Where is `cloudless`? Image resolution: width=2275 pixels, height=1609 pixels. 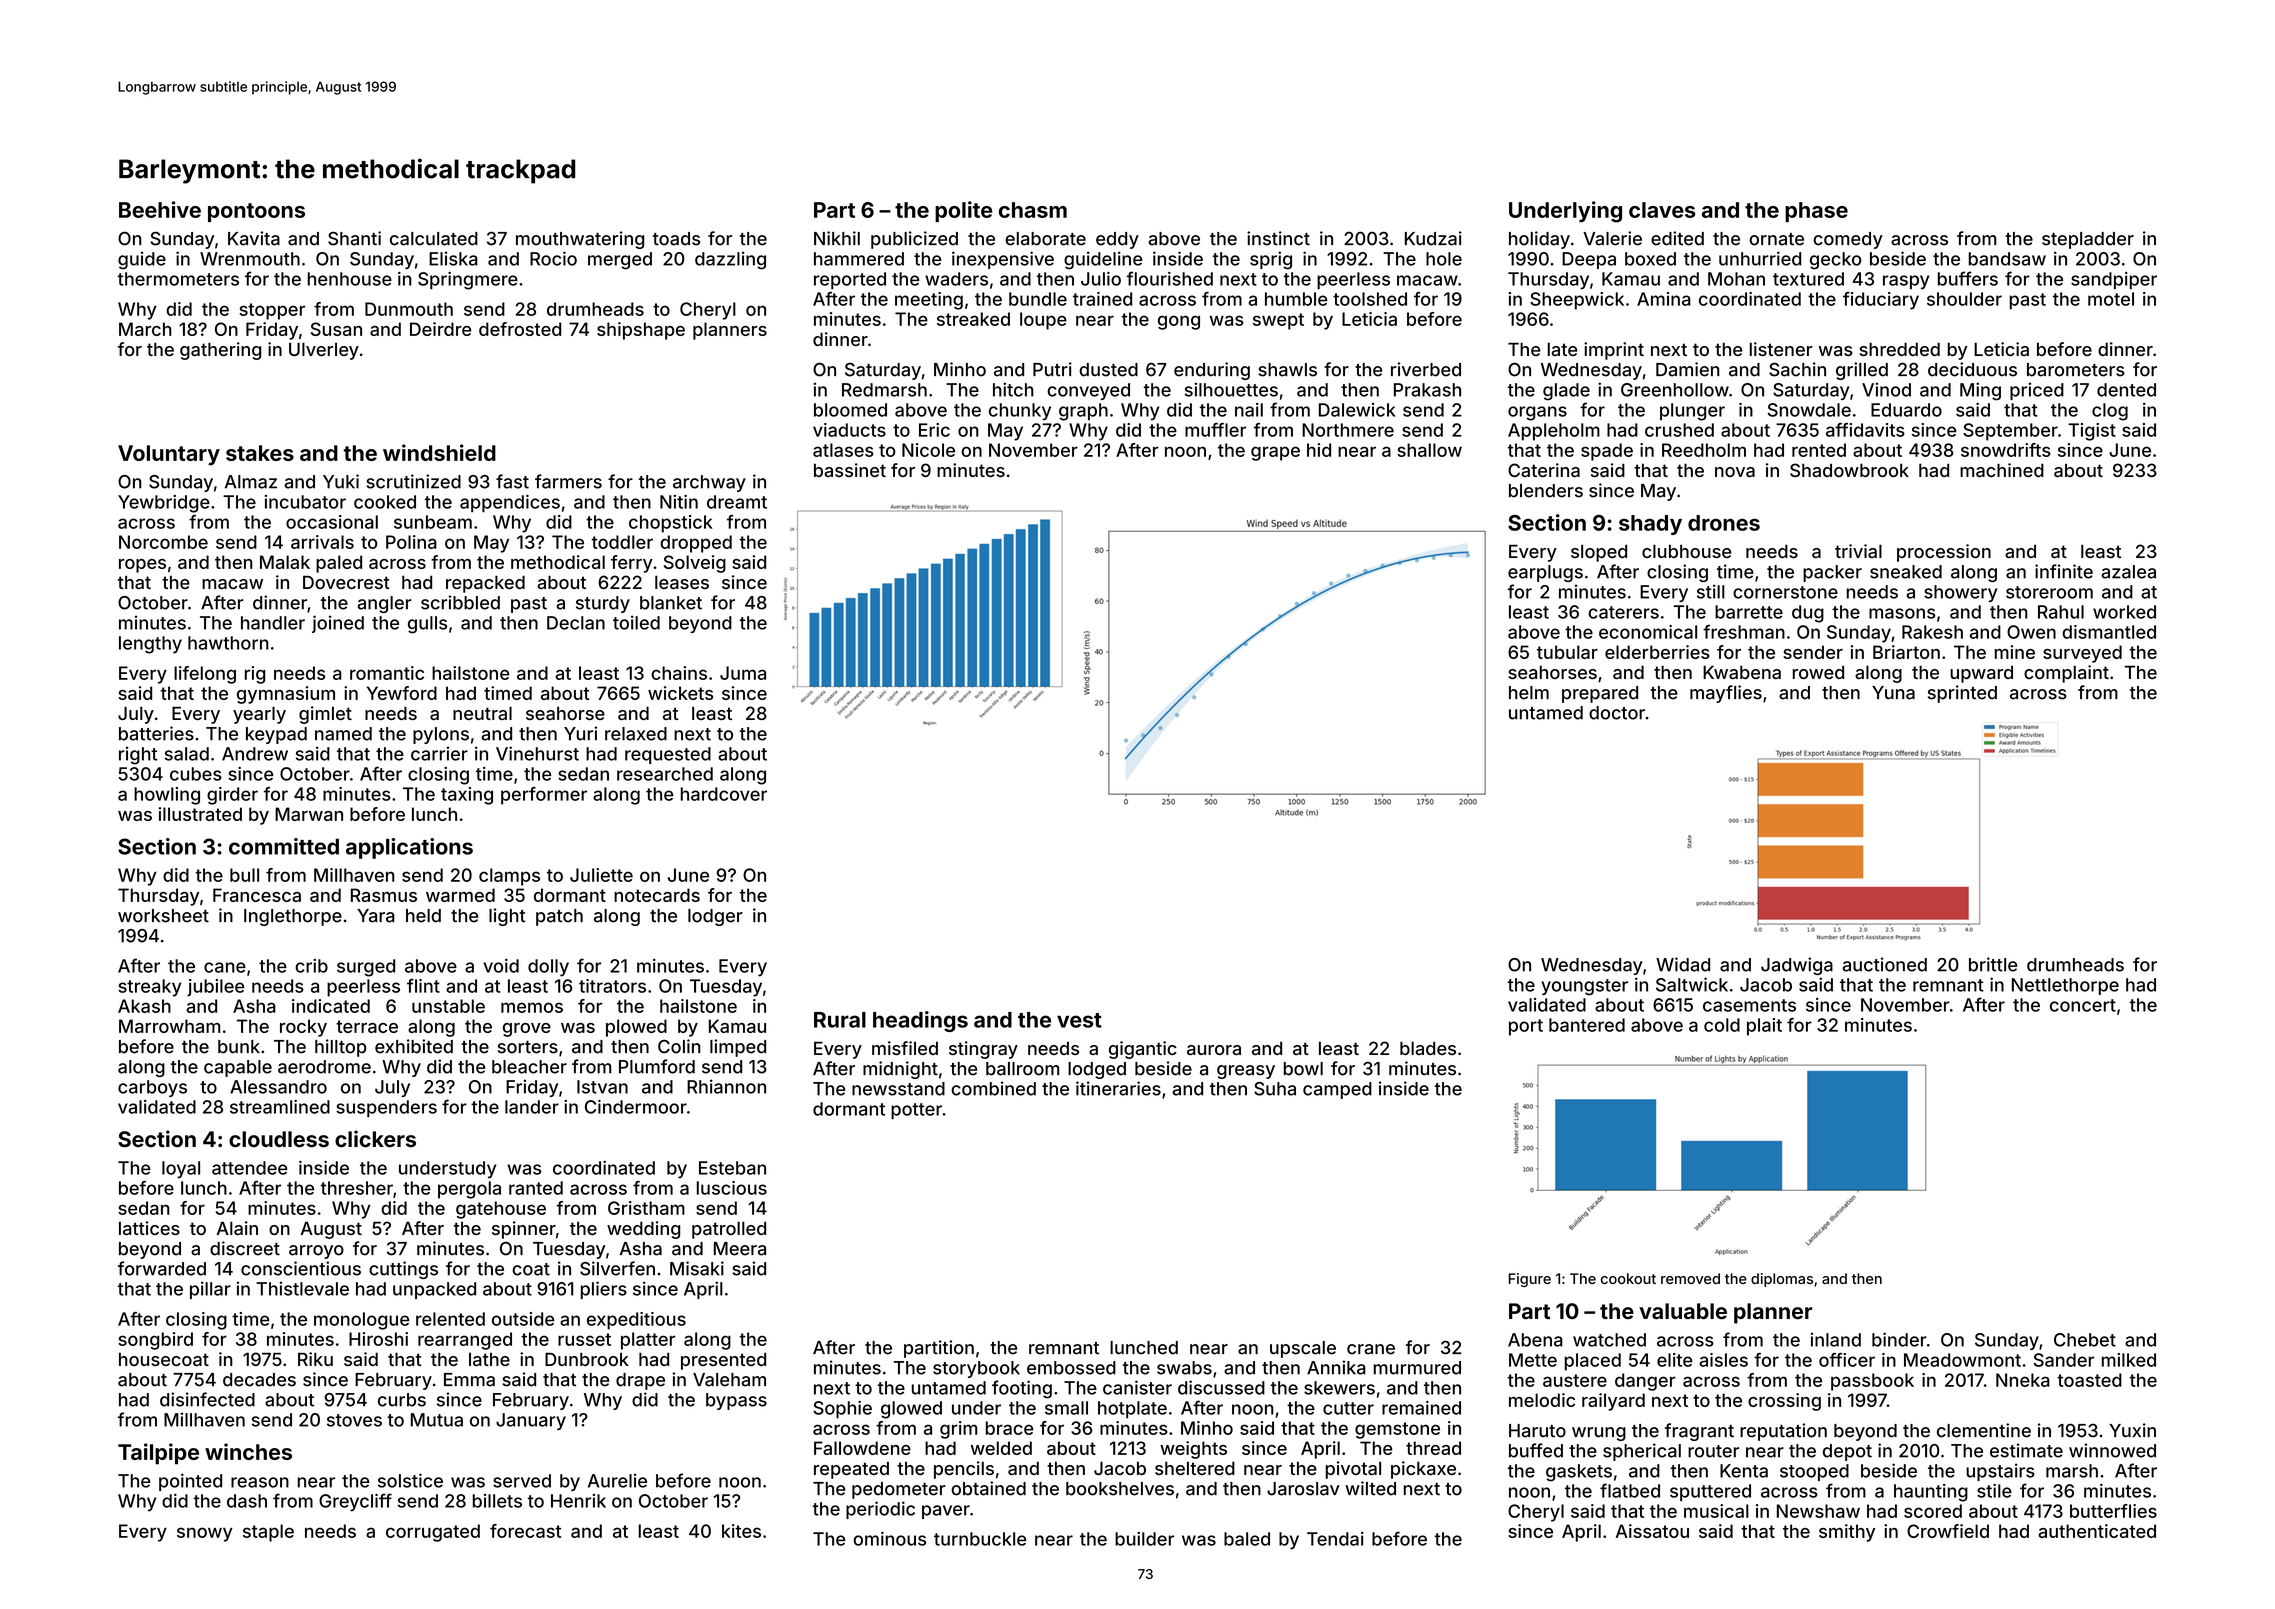
cloudless is located at coordinates (279, 1139).
